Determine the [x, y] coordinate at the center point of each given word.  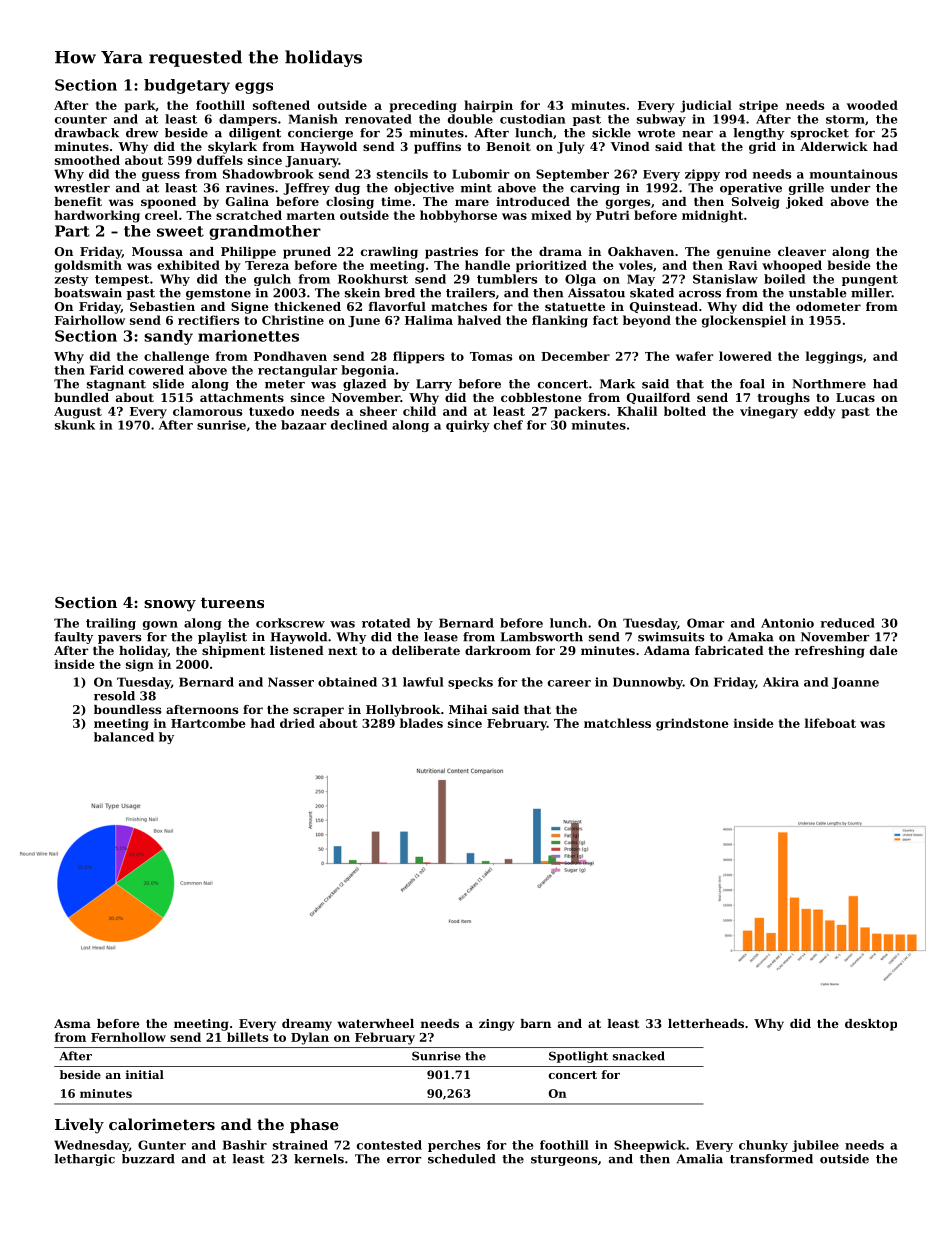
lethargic [85, 1160]
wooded [872, 105]
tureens [232, 602]
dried [297, 723]
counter [81, 119]
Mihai [468, 709]
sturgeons [564, 1160]
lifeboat [830, 723]
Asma [72, 1023]
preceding [423, 106]
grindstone [692, 724]
